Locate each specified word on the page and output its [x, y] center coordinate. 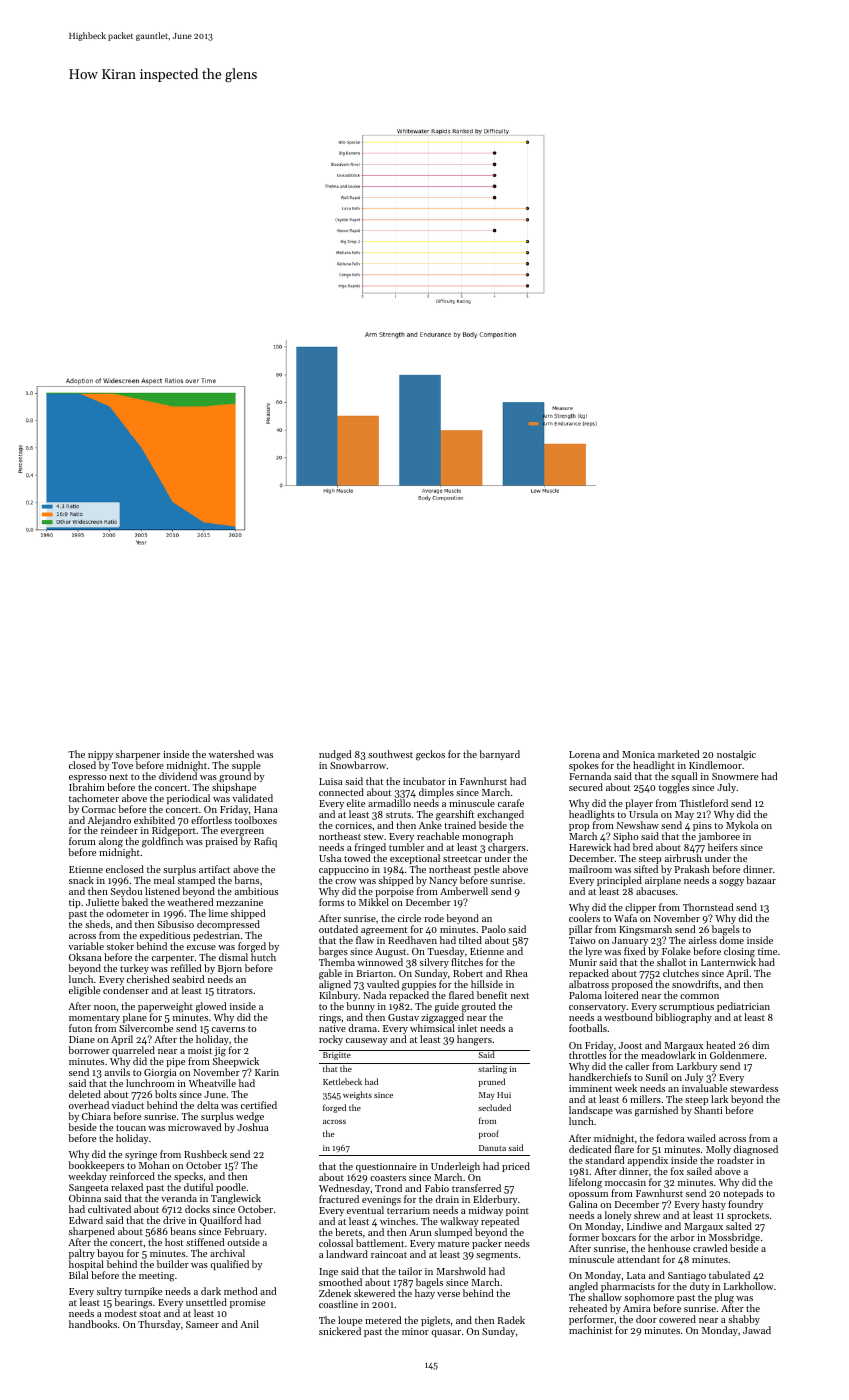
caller [637, 1066]
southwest [390, 754]
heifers [723, 847]
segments [497, 1256]
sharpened [92, 1232]
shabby [744, 1320]
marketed [678, 754]
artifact [214, 869]
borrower [89, 1050]
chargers [507, 848]
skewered [374, 1293]
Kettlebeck [342, 1081]
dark [211, 1291]
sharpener [138, 755]
